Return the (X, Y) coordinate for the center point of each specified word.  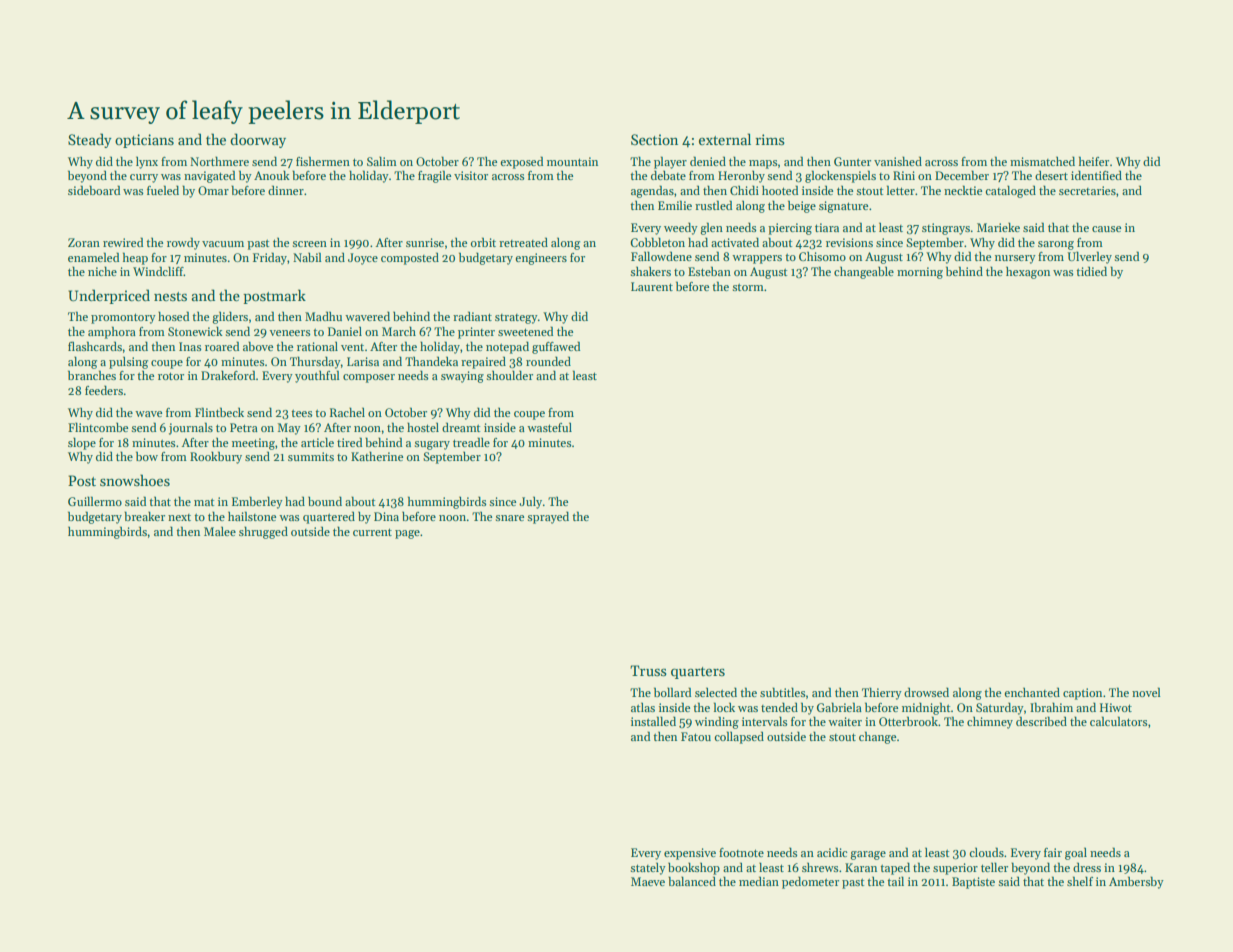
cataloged (1011, 191)
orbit (483, 242)
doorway (258, 140)
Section (654, 139)
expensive (690, 854)
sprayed (548, 517)
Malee (220, 531)
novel (1146, 692)
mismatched (1042, 161)
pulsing (128, 362)
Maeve (648, 881)
